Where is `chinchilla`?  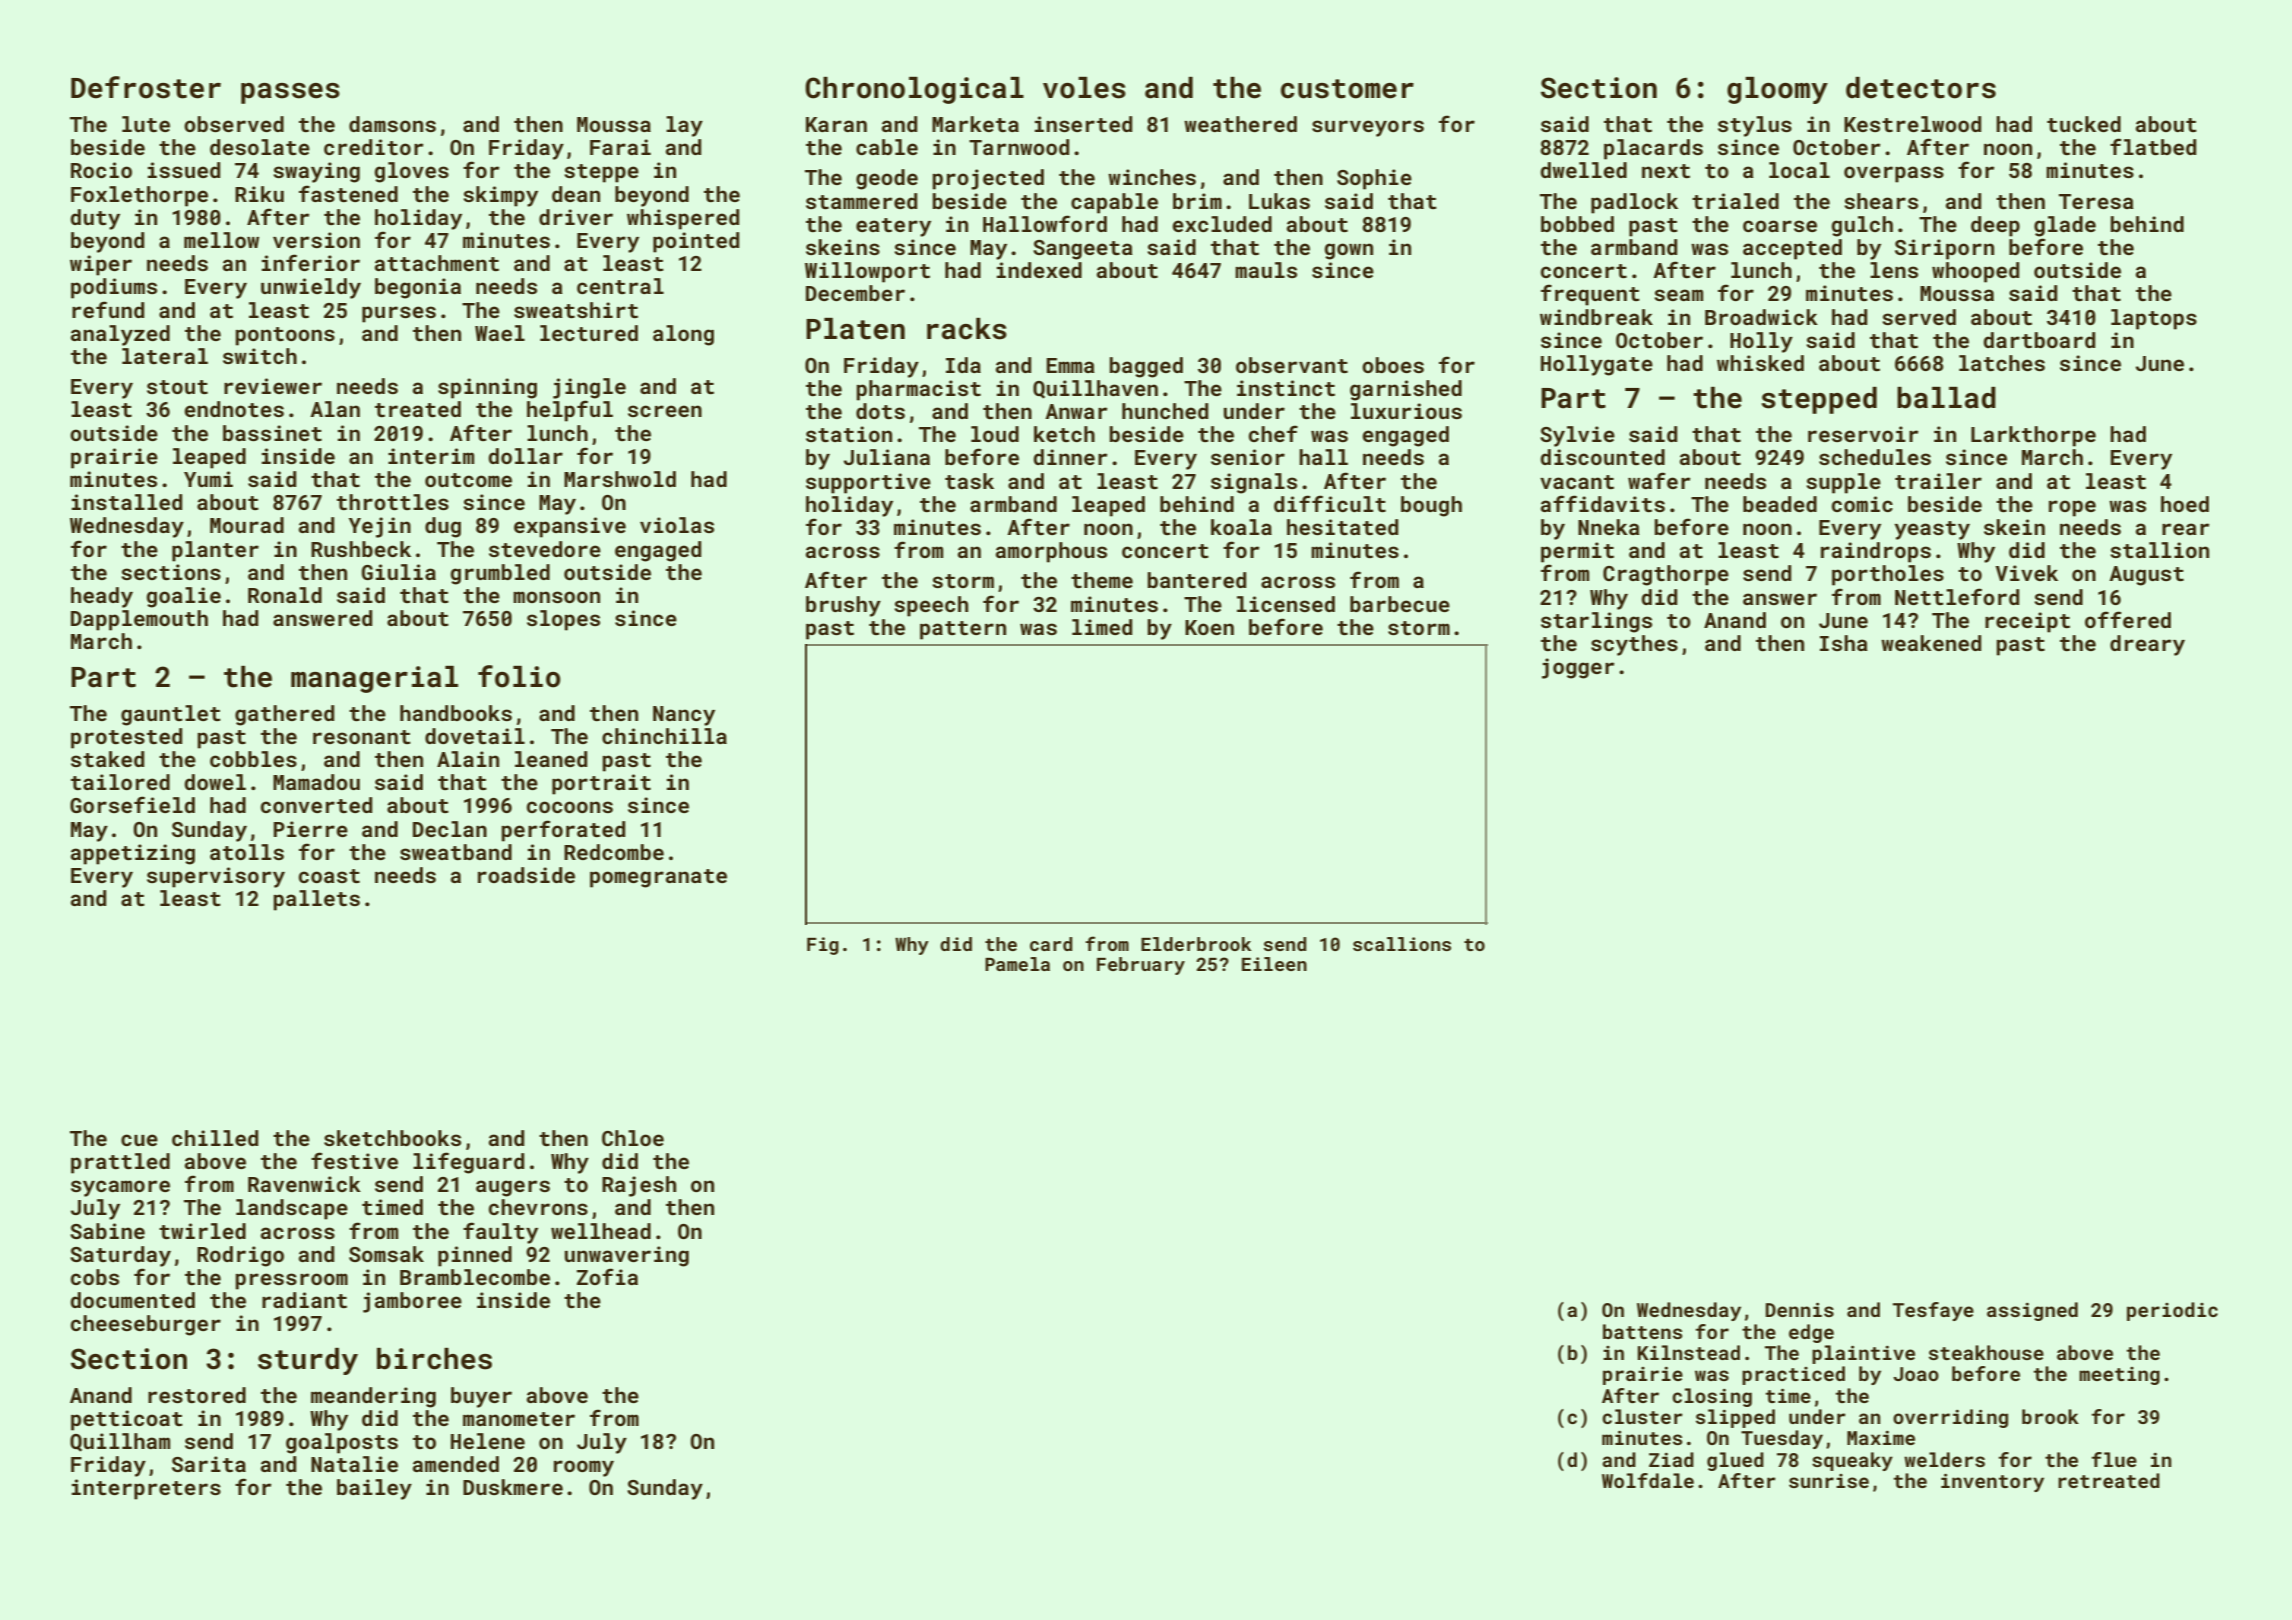
chinchilla is located at coordinates (664, 736).
